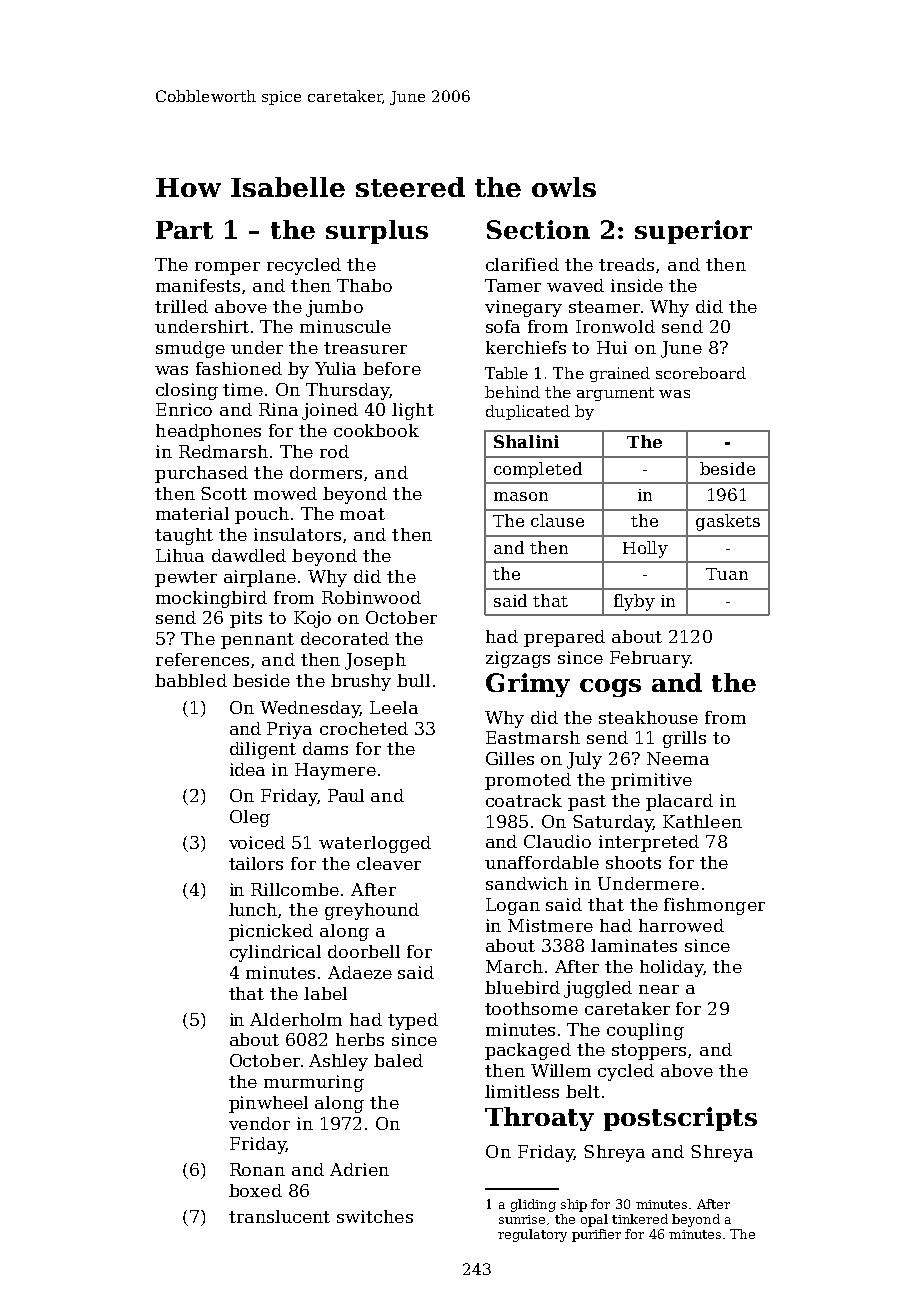  What do you see at coordinates (202, 659) in the screenshot?
I see `references` at bounding box center [202, 659].
